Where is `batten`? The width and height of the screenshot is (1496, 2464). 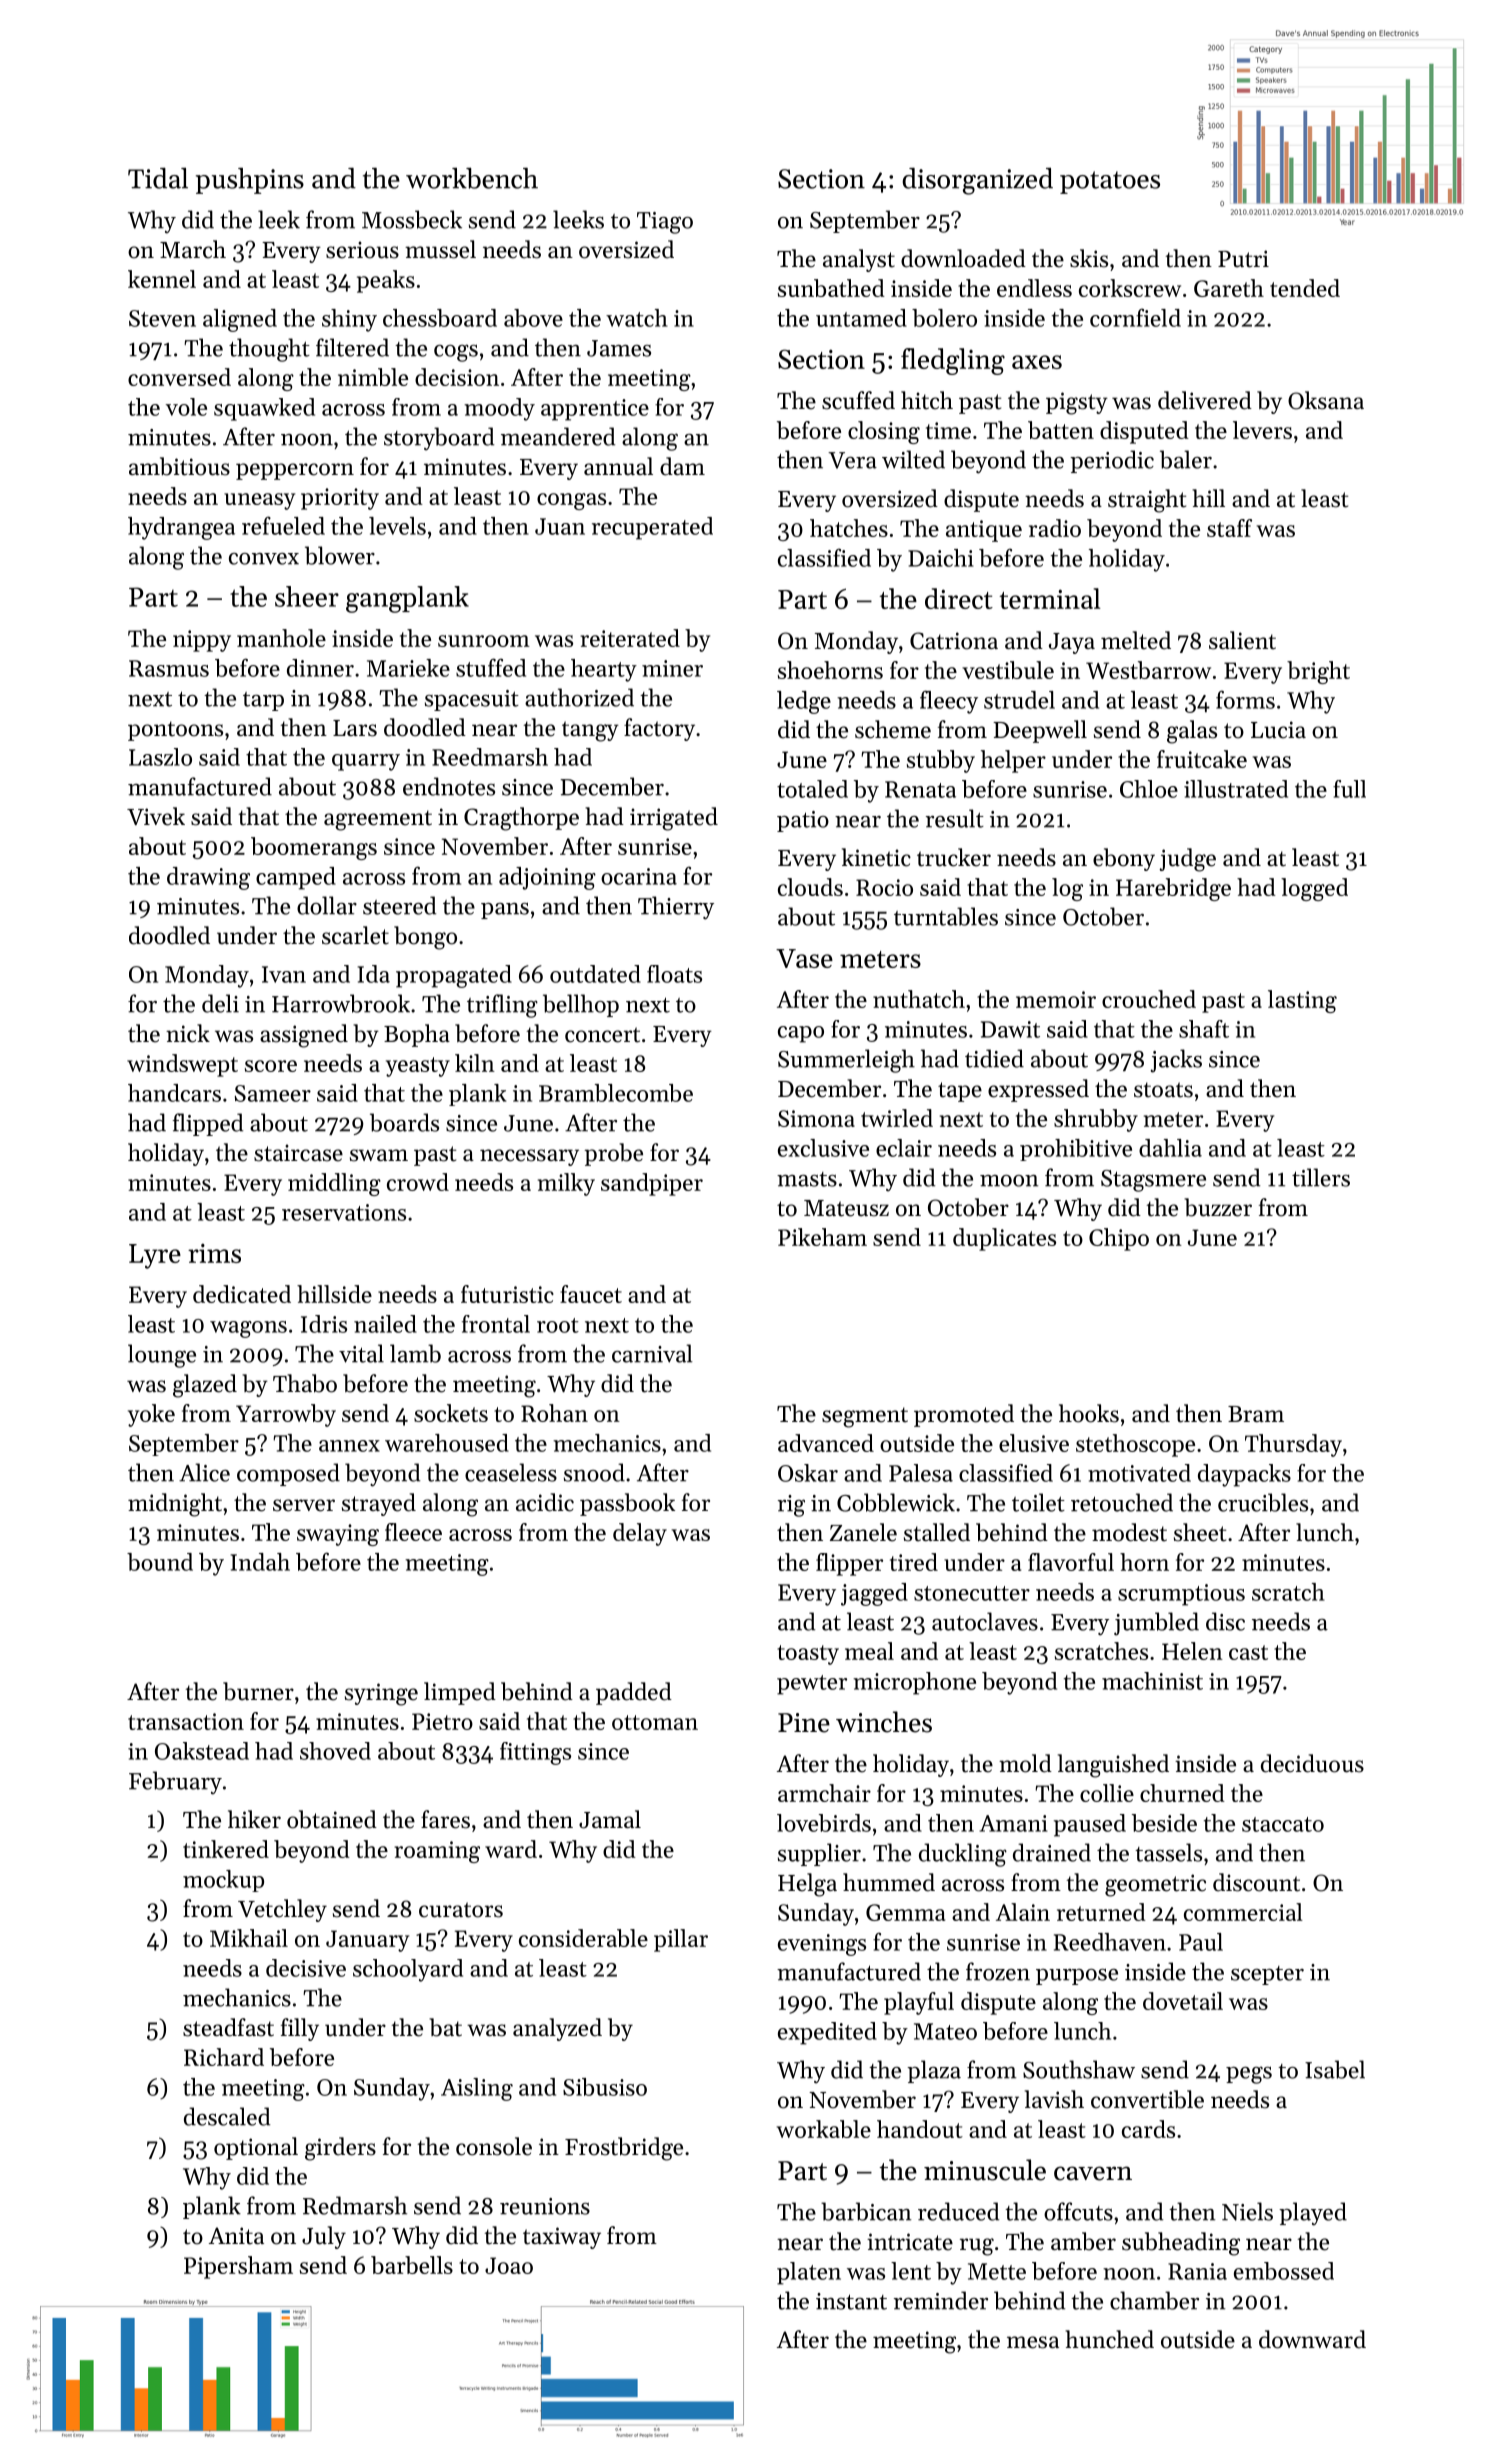
batten is located at coordinates (1061, 430).
